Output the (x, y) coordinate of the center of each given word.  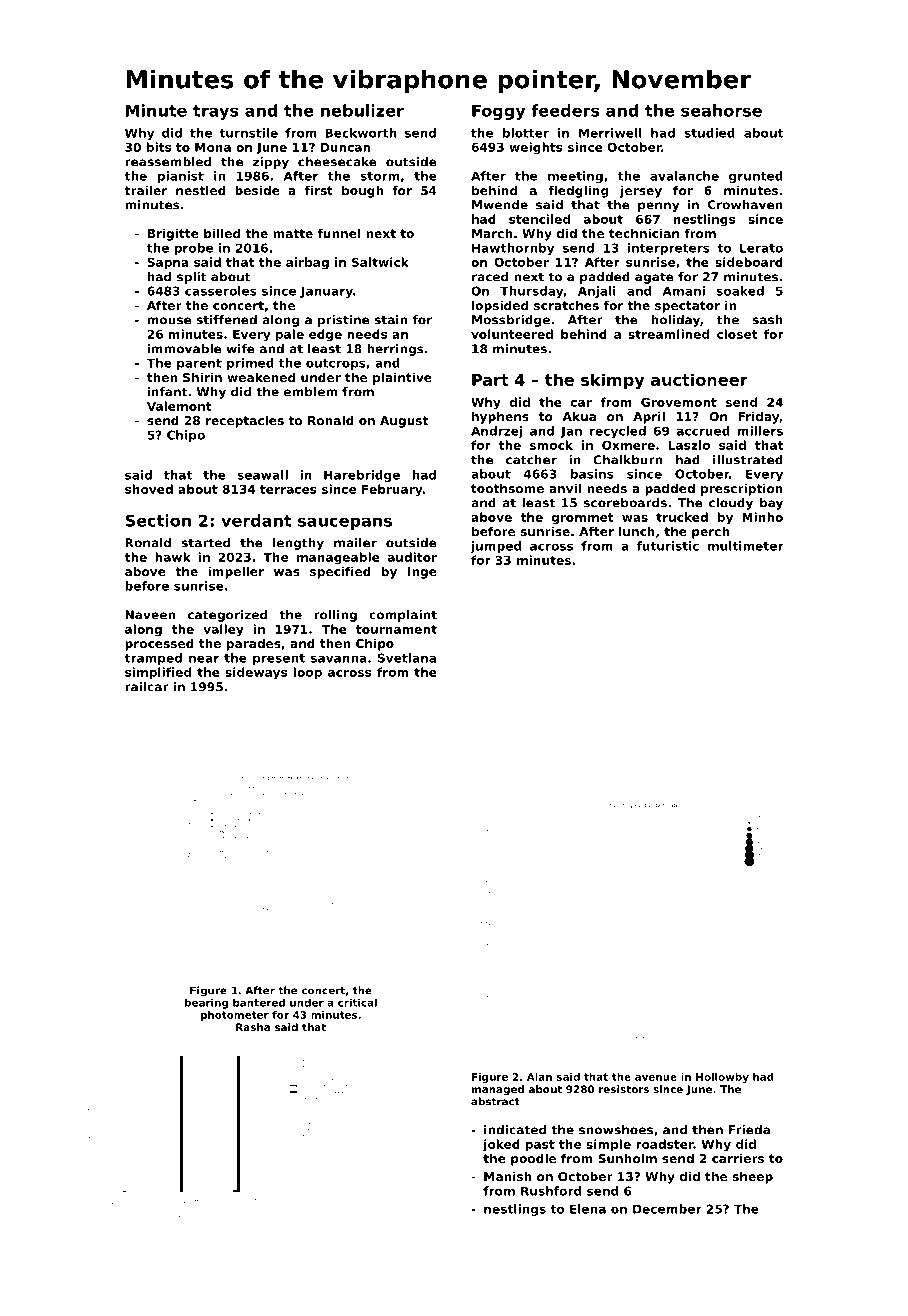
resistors (624, 1089)
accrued (703, 431)
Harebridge (362, 476)
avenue (656, 1078)
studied (709, 133)
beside (258, 190)
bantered (259, 1003)
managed (498, 1090)
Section (158, 520)
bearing (206, 1004)
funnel (339, 233)
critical (357, 1003)
